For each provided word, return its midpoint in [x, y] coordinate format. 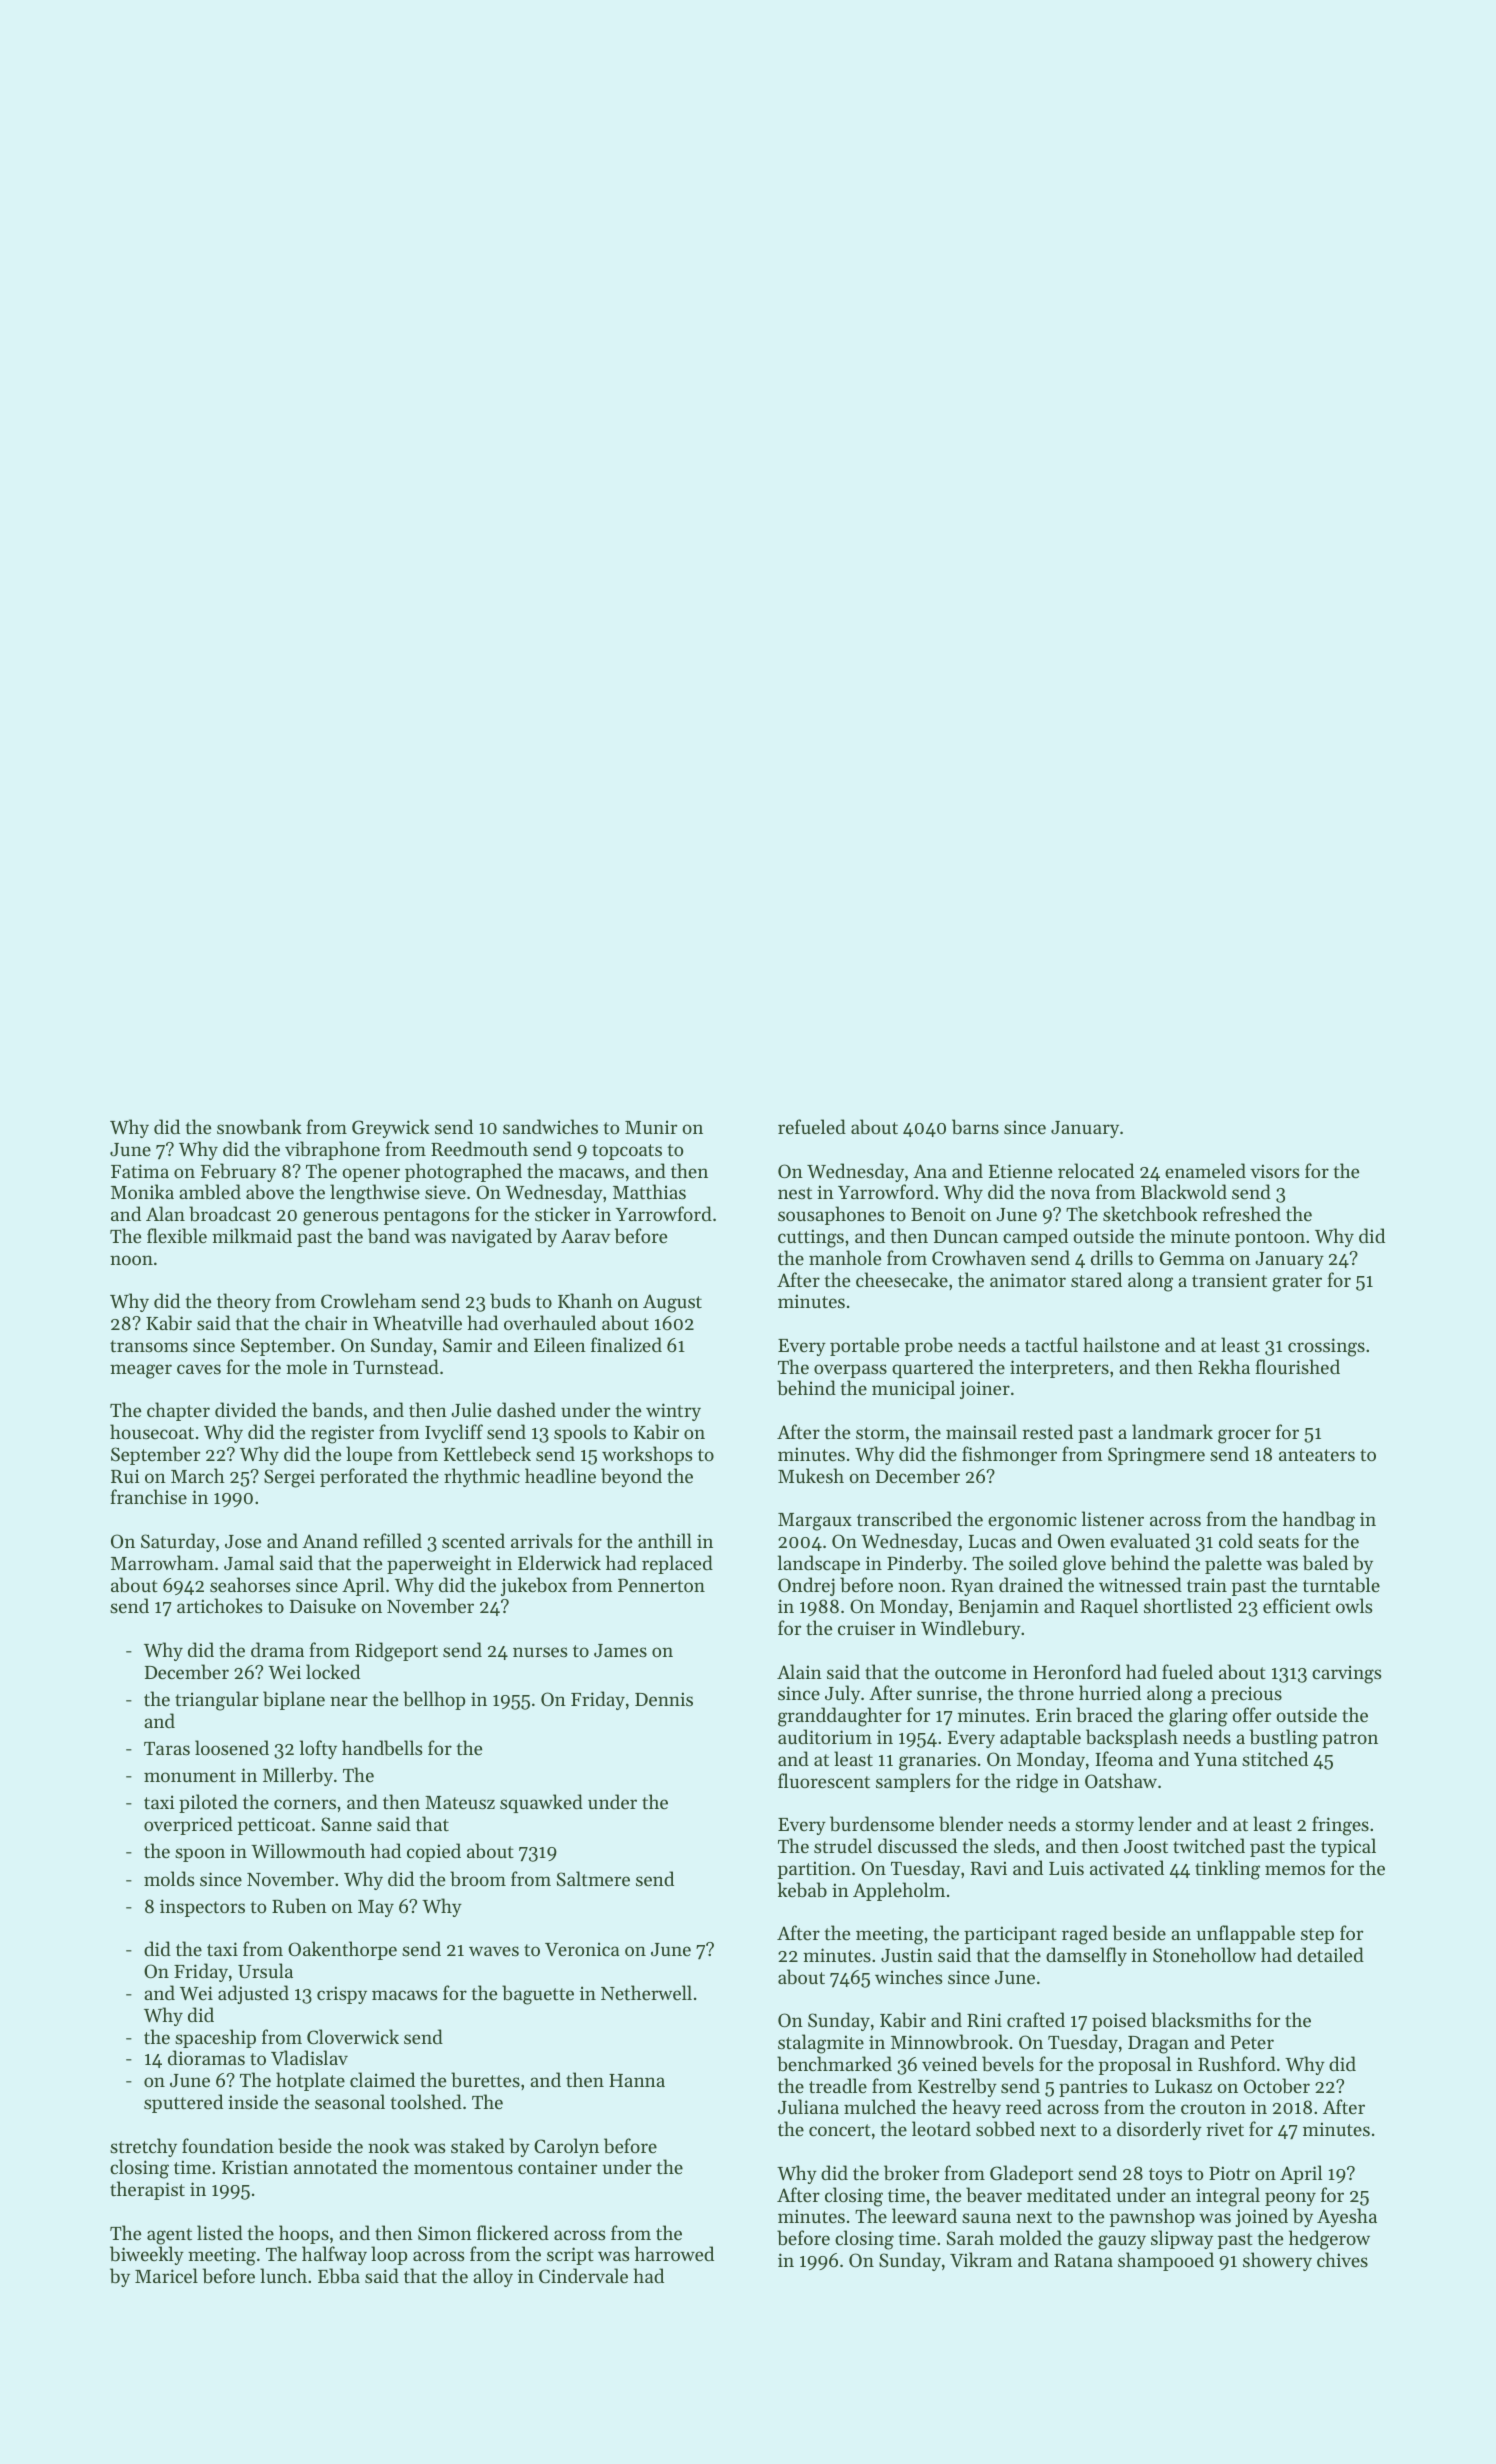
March [198, 1475]
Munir [651, 1127]
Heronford [1077, 1671]
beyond [631, 1477]
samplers [913, 1782]
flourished [1297, 1366]
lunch [283, 2275]
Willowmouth [308, 1850]
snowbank [259, 1127]
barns [975, 1127]
